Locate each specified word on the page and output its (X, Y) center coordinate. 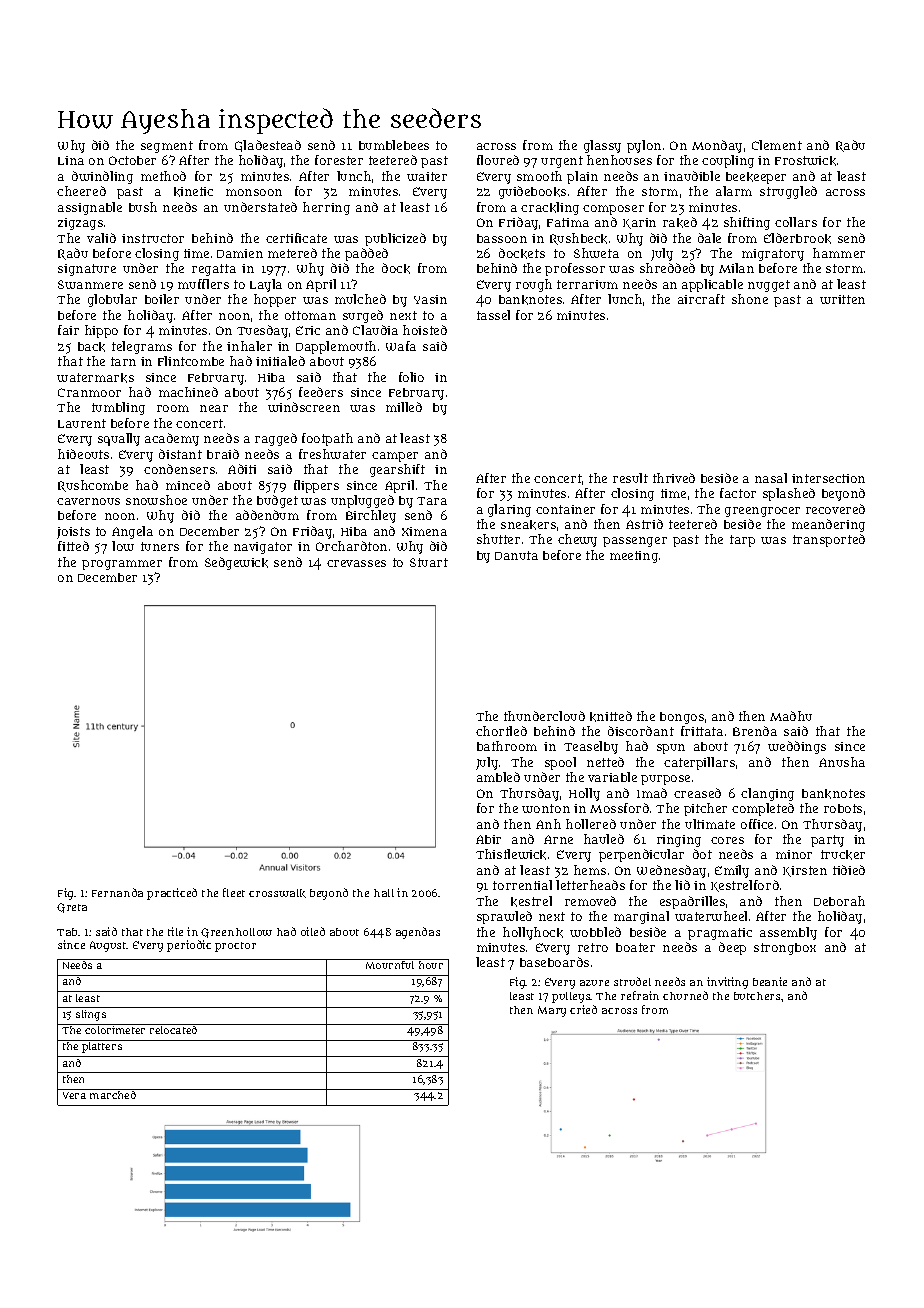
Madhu (791, 716)
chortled (501, 731)
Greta (72, 908)
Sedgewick (236, 563)
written (842, 299)
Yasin (430, 299)
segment (167, 147)
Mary (552, 1011)
